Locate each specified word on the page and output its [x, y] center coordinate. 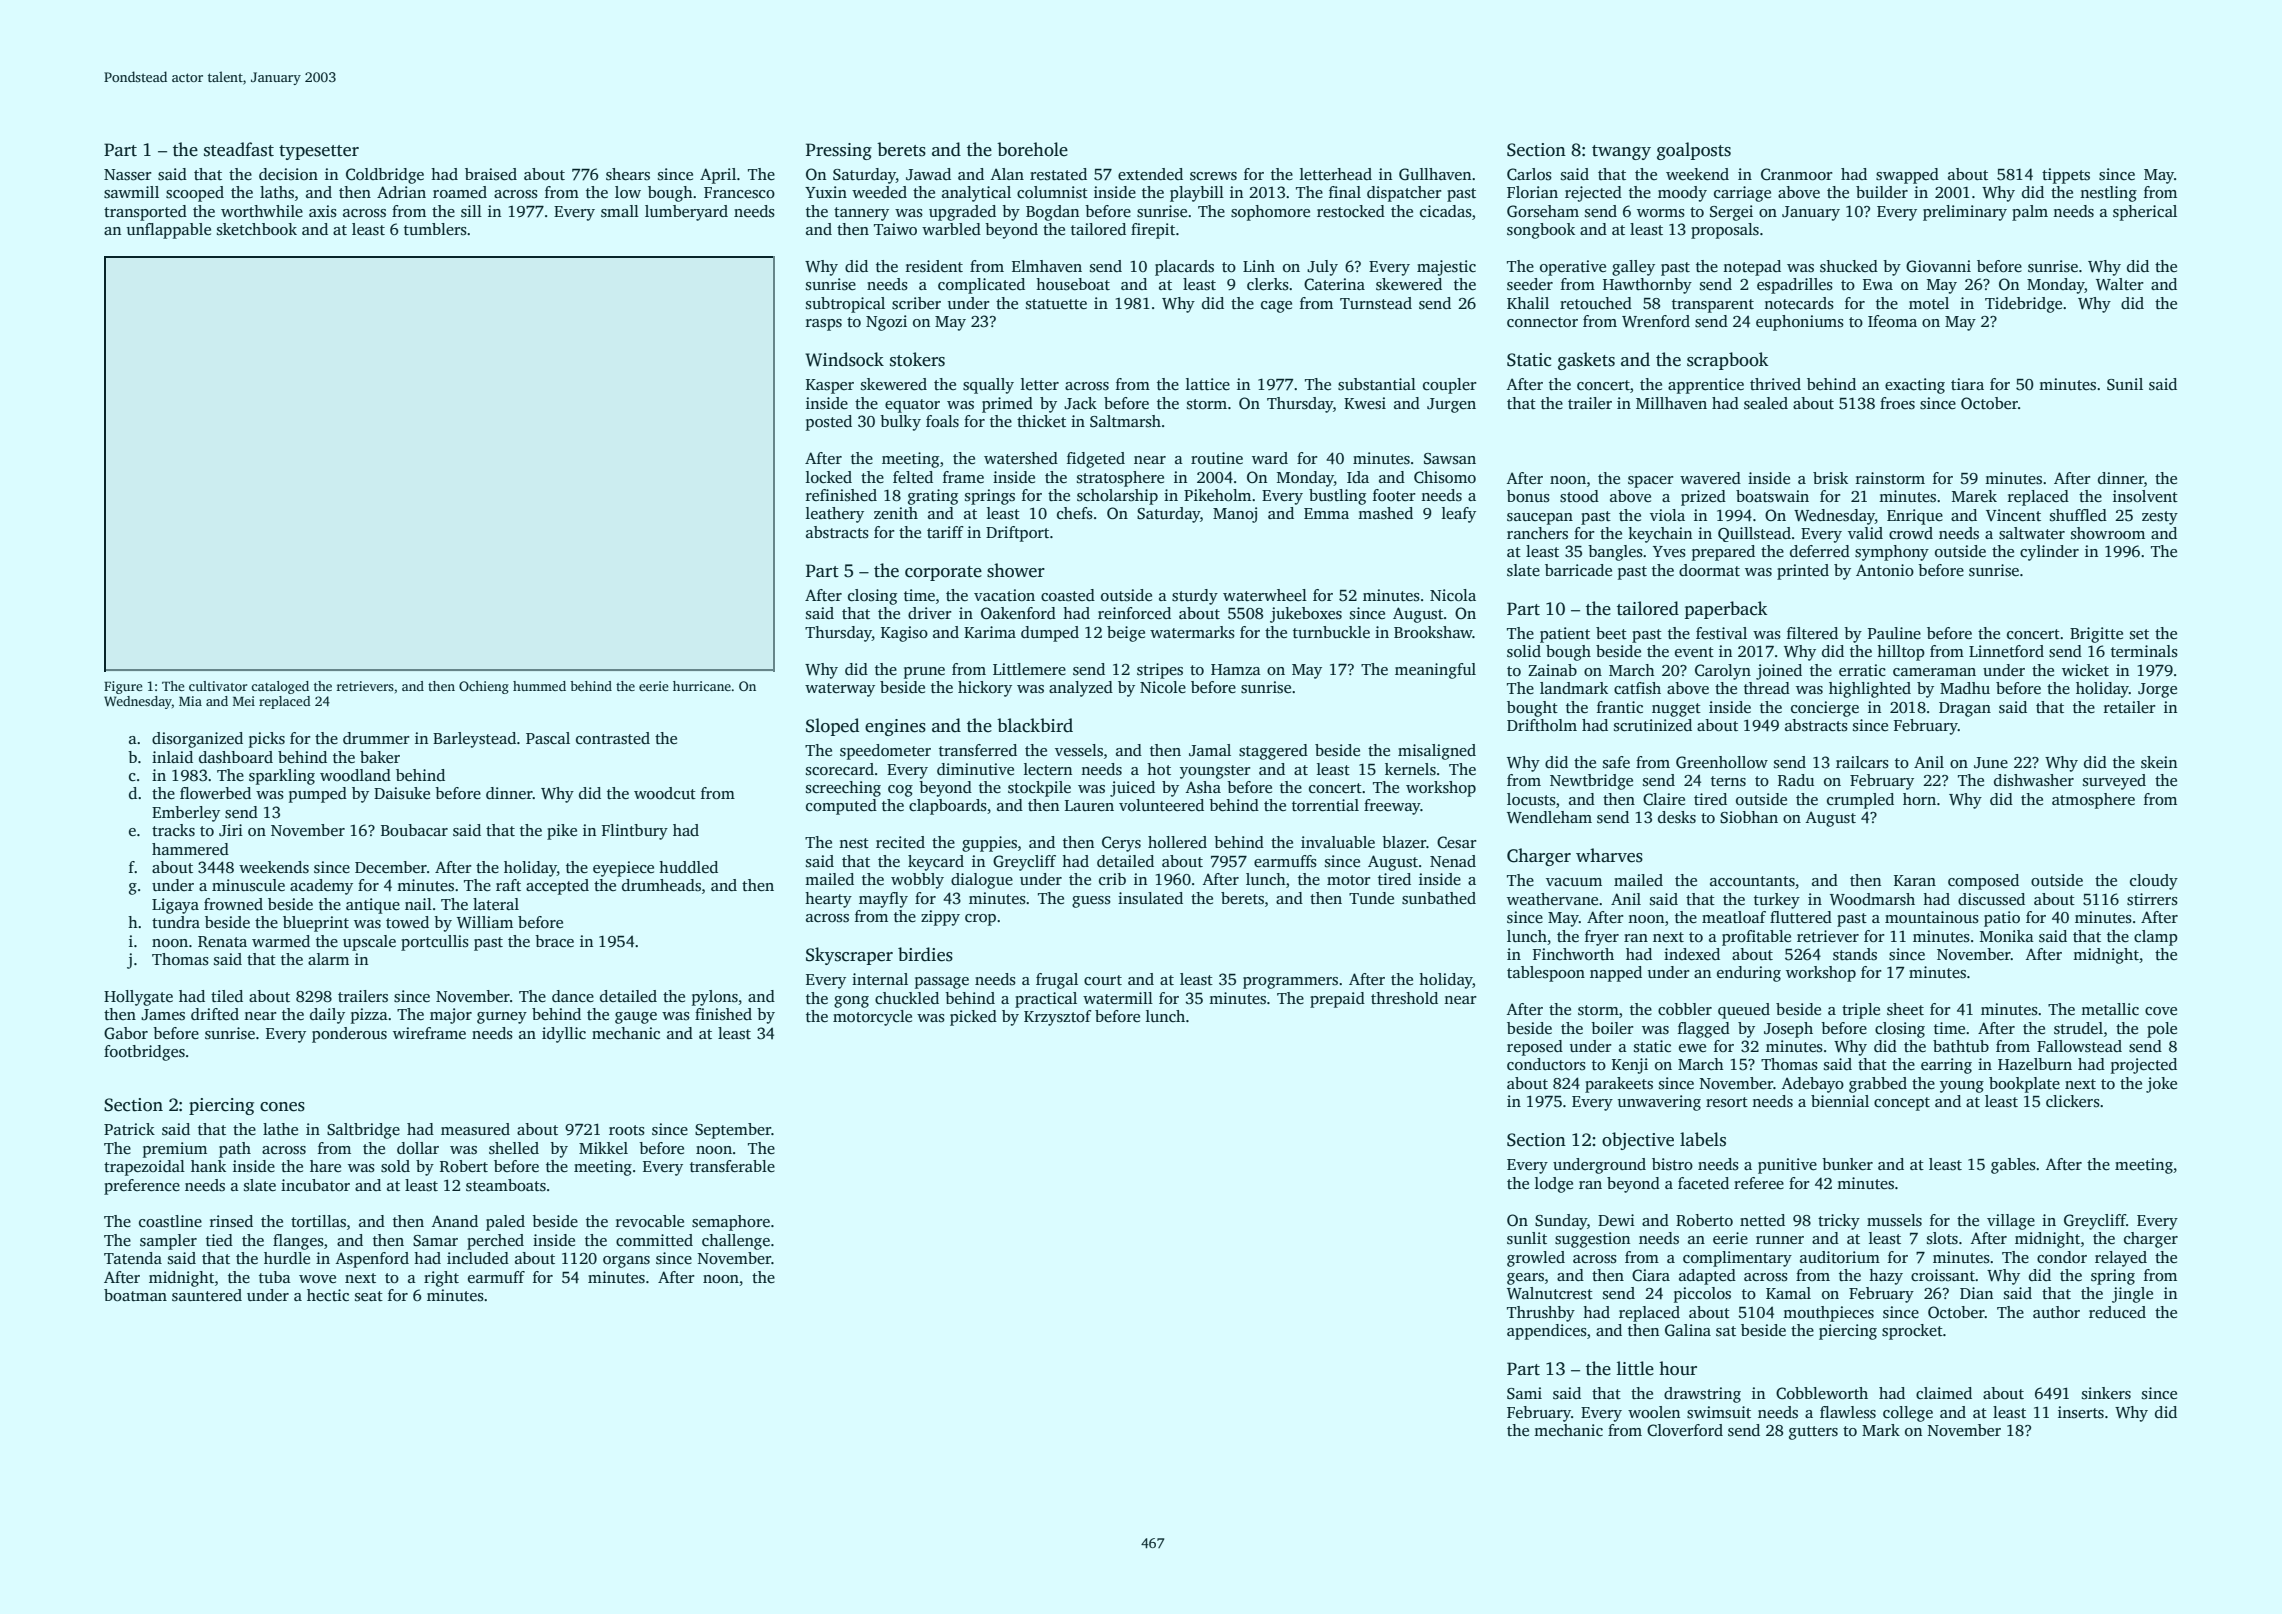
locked [829, 477]
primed [1007, 405]
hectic [328, 1295]
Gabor [126, 1033]
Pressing [839, 151]
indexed [1692, 954]
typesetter [319, 152]
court [1103, 980]
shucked [1849, 266]
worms [1661, 213]
